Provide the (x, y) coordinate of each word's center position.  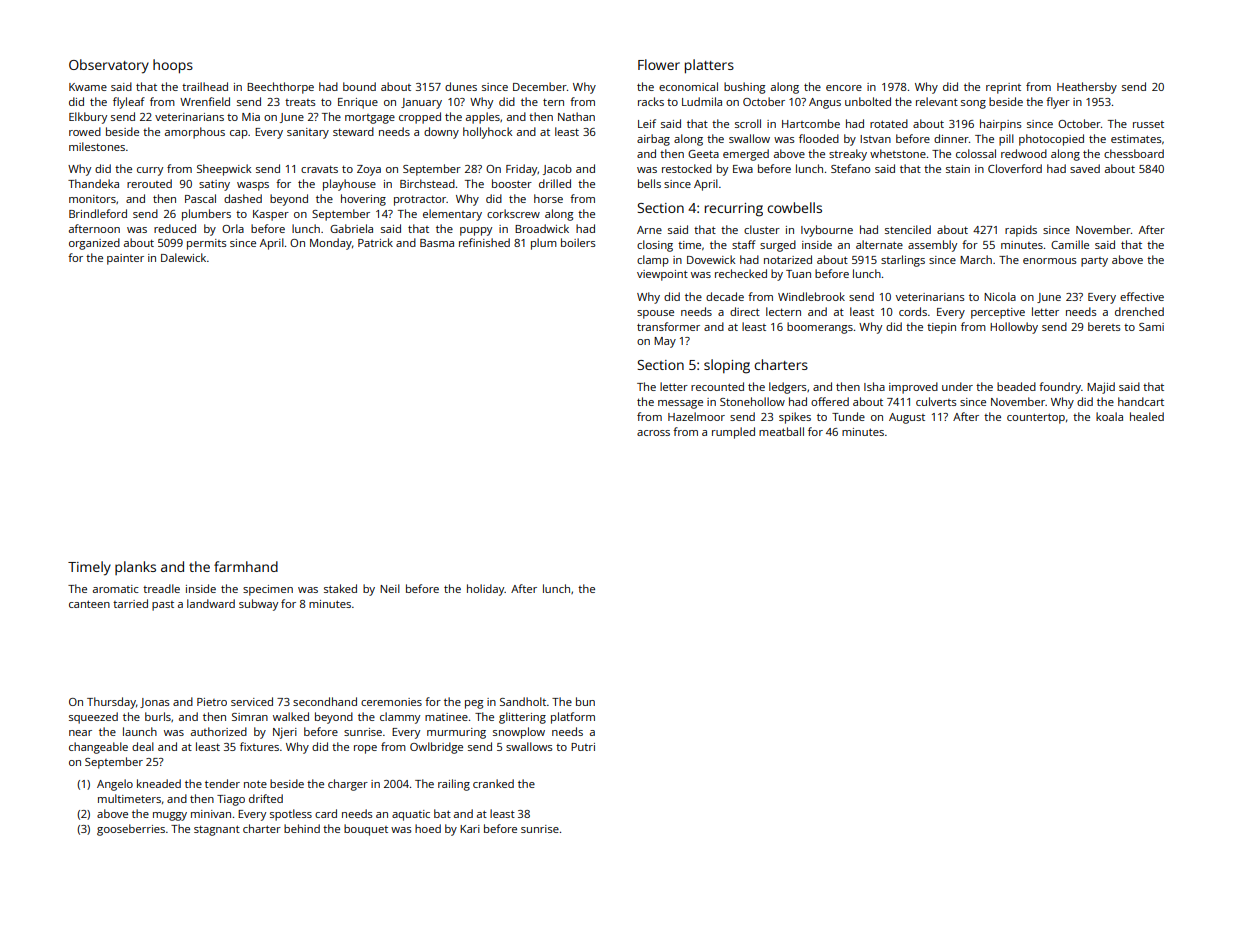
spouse (655, 314)
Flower (659, 64)
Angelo (115, 785)
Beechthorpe (280, 88)
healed (1147, 416)
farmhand (246, 566)
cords (913, 311)
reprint (1003, 88)
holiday (486, 590)
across (653, 433)
